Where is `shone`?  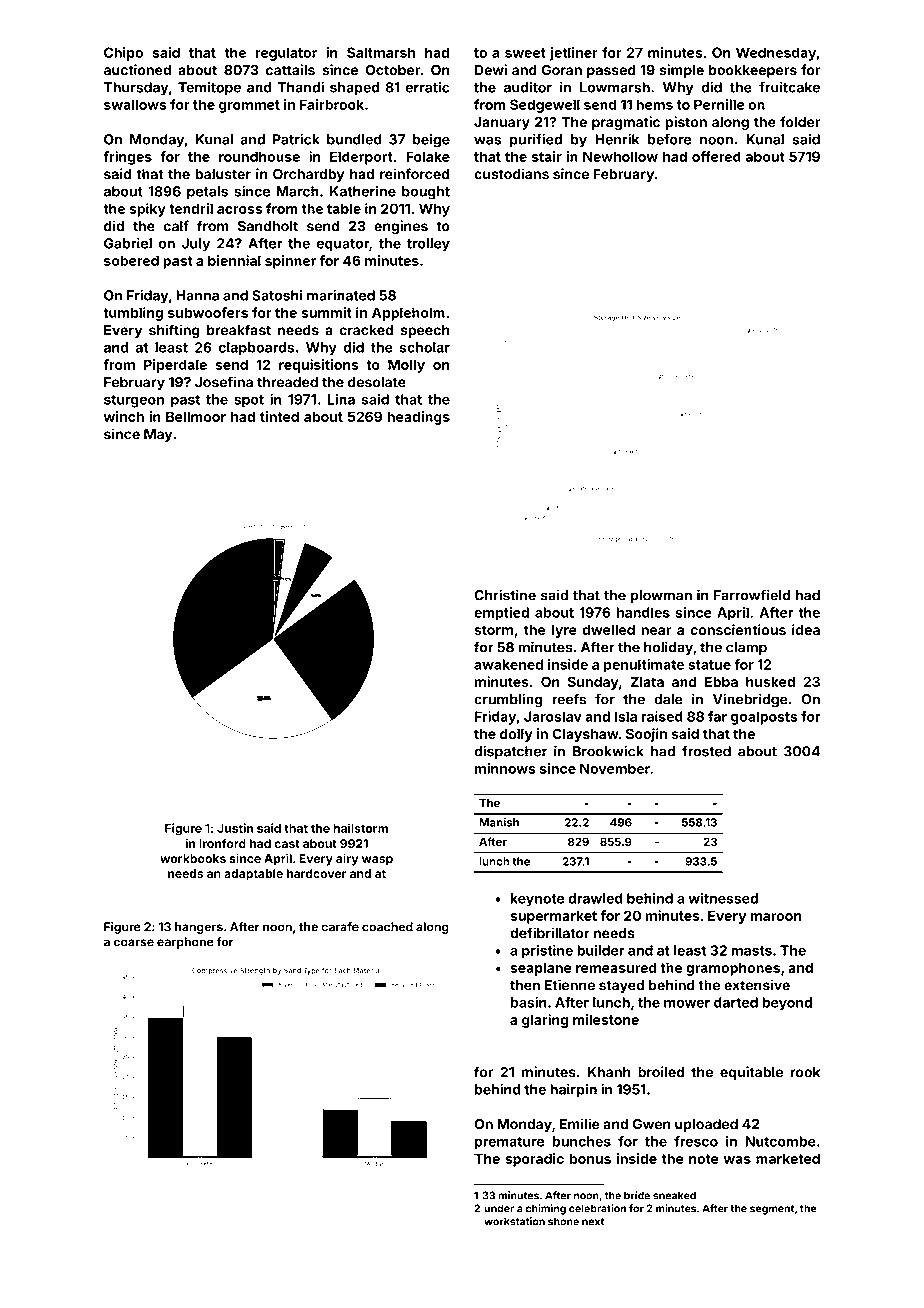 shone is located at coordinates (563, 1221).
